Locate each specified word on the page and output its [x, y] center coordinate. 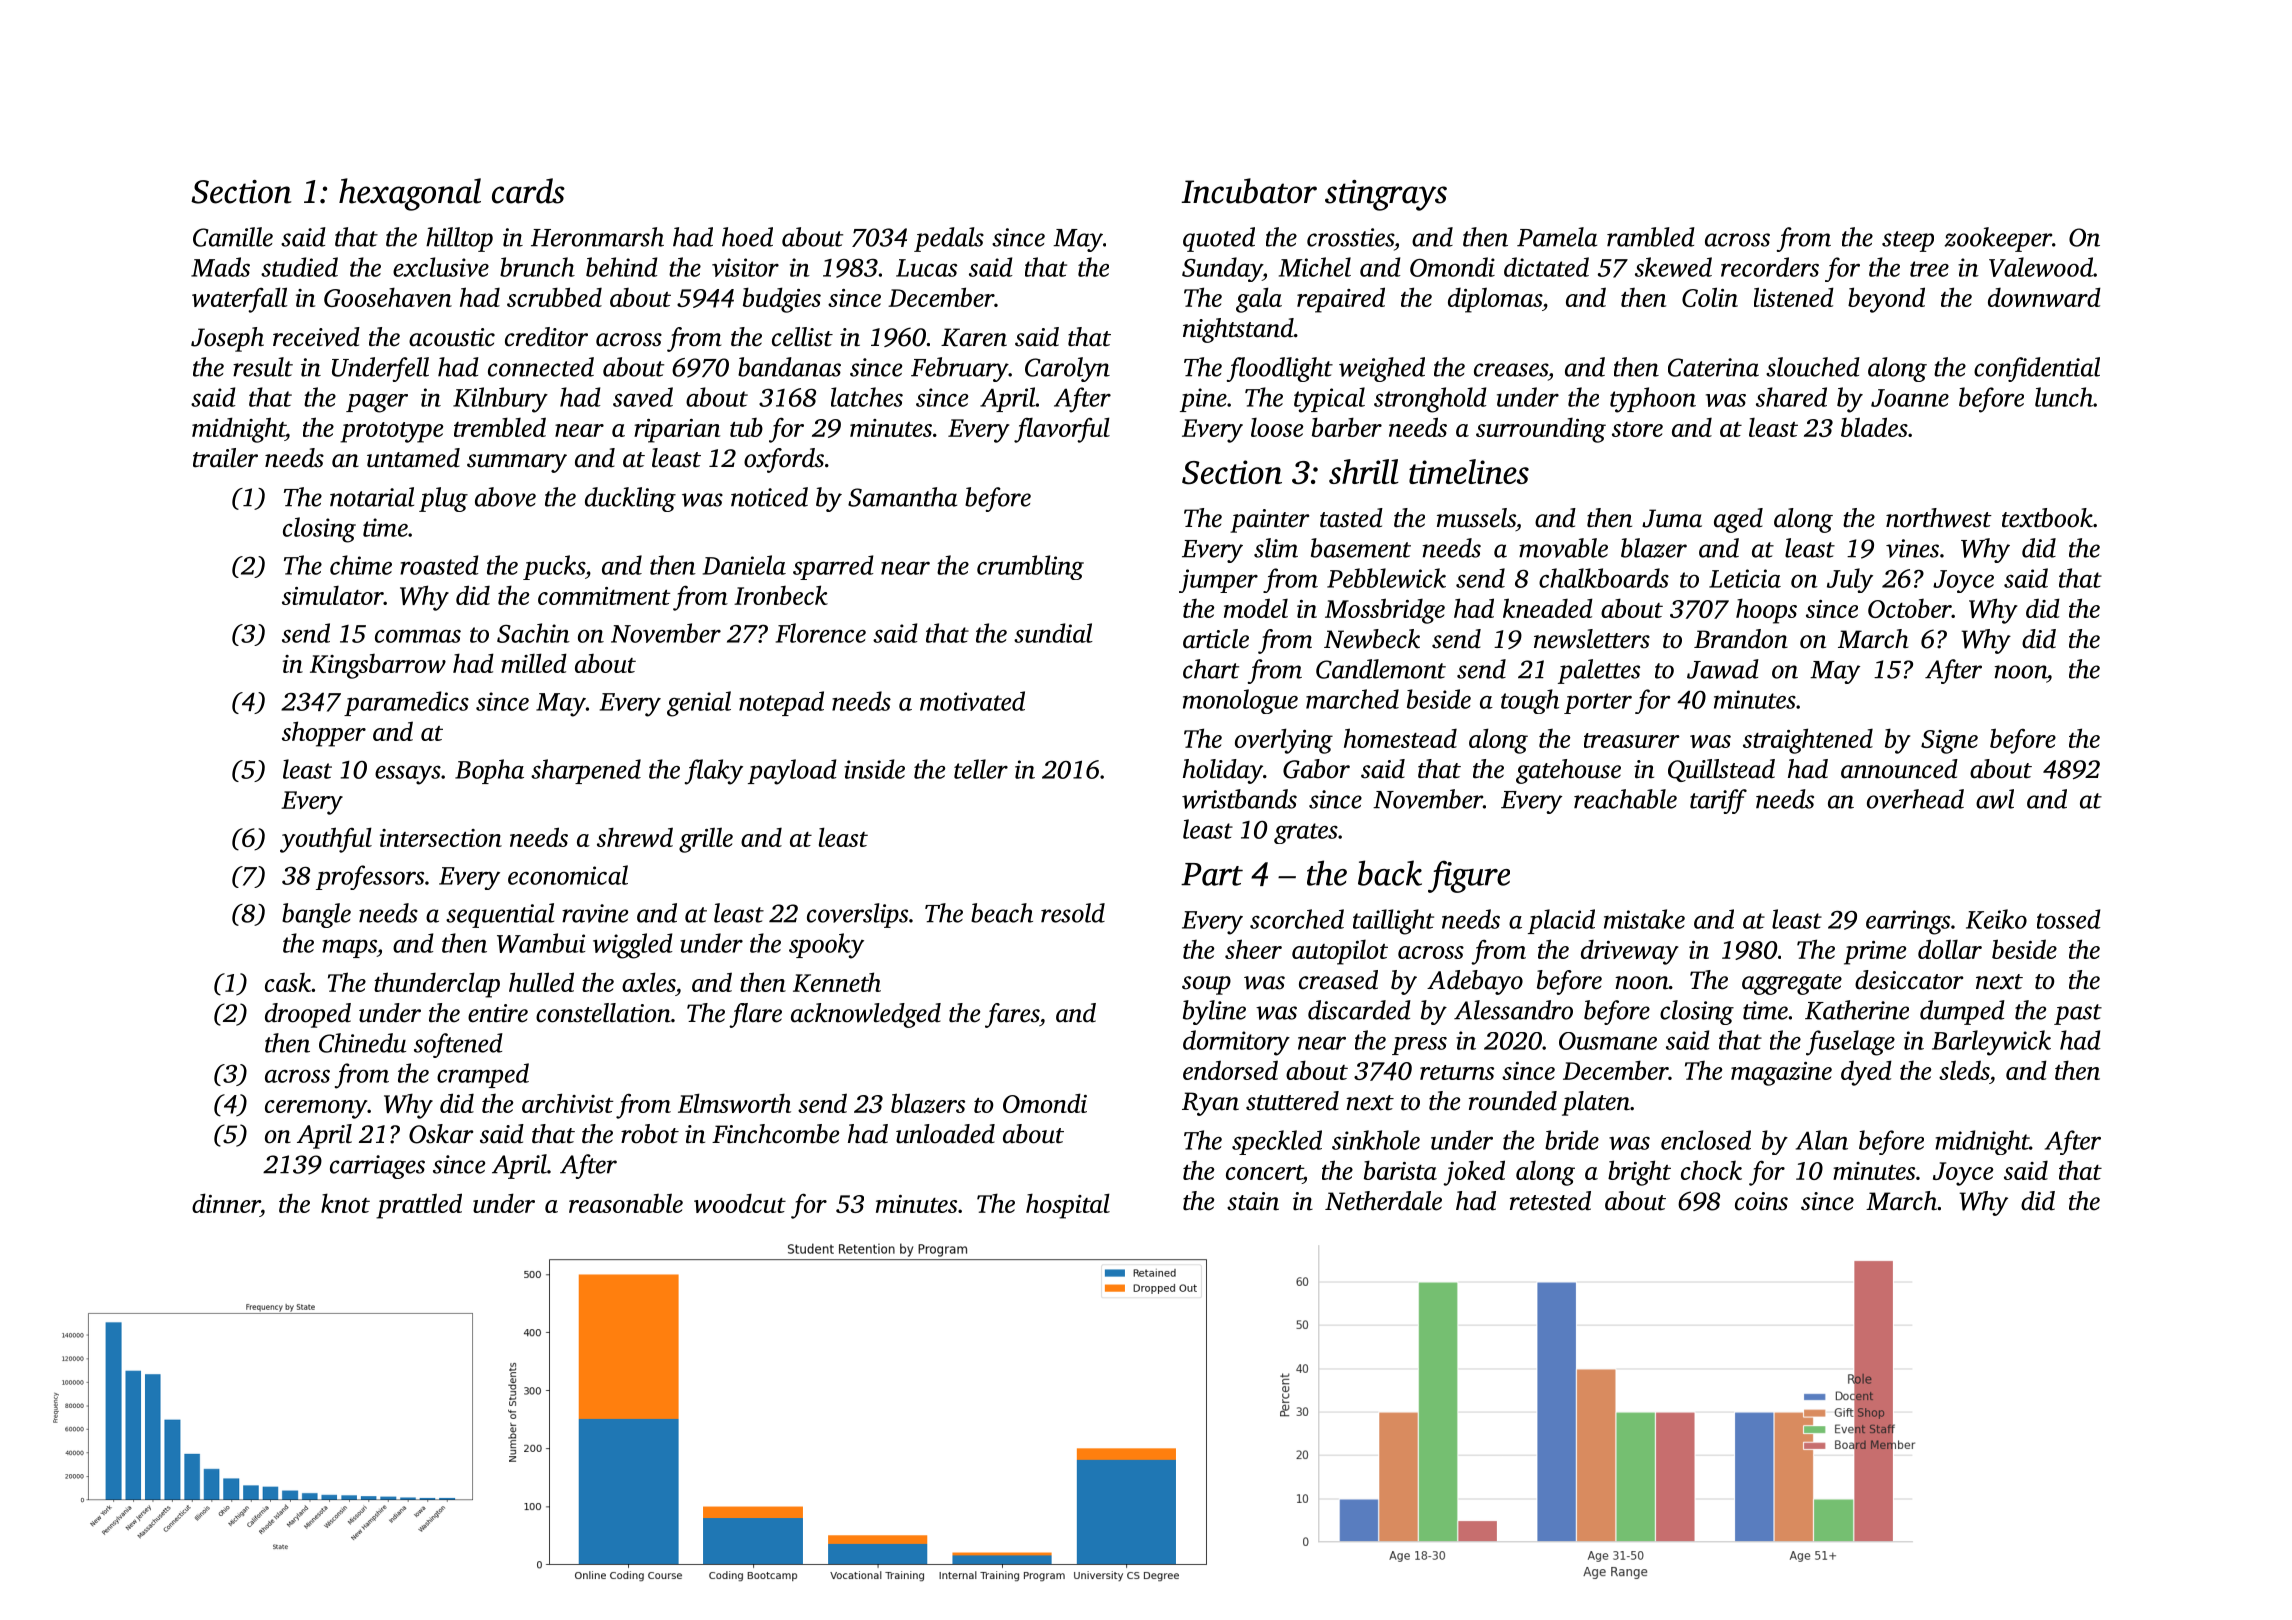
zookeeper [1998, 239]
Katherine [1857, 1010]
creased [1338, 980]
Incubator [1249, 191]
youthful [326, 840]
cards [528, 191]
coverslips [857, 915]
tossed [2069, 919]
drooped [308, 1015]
